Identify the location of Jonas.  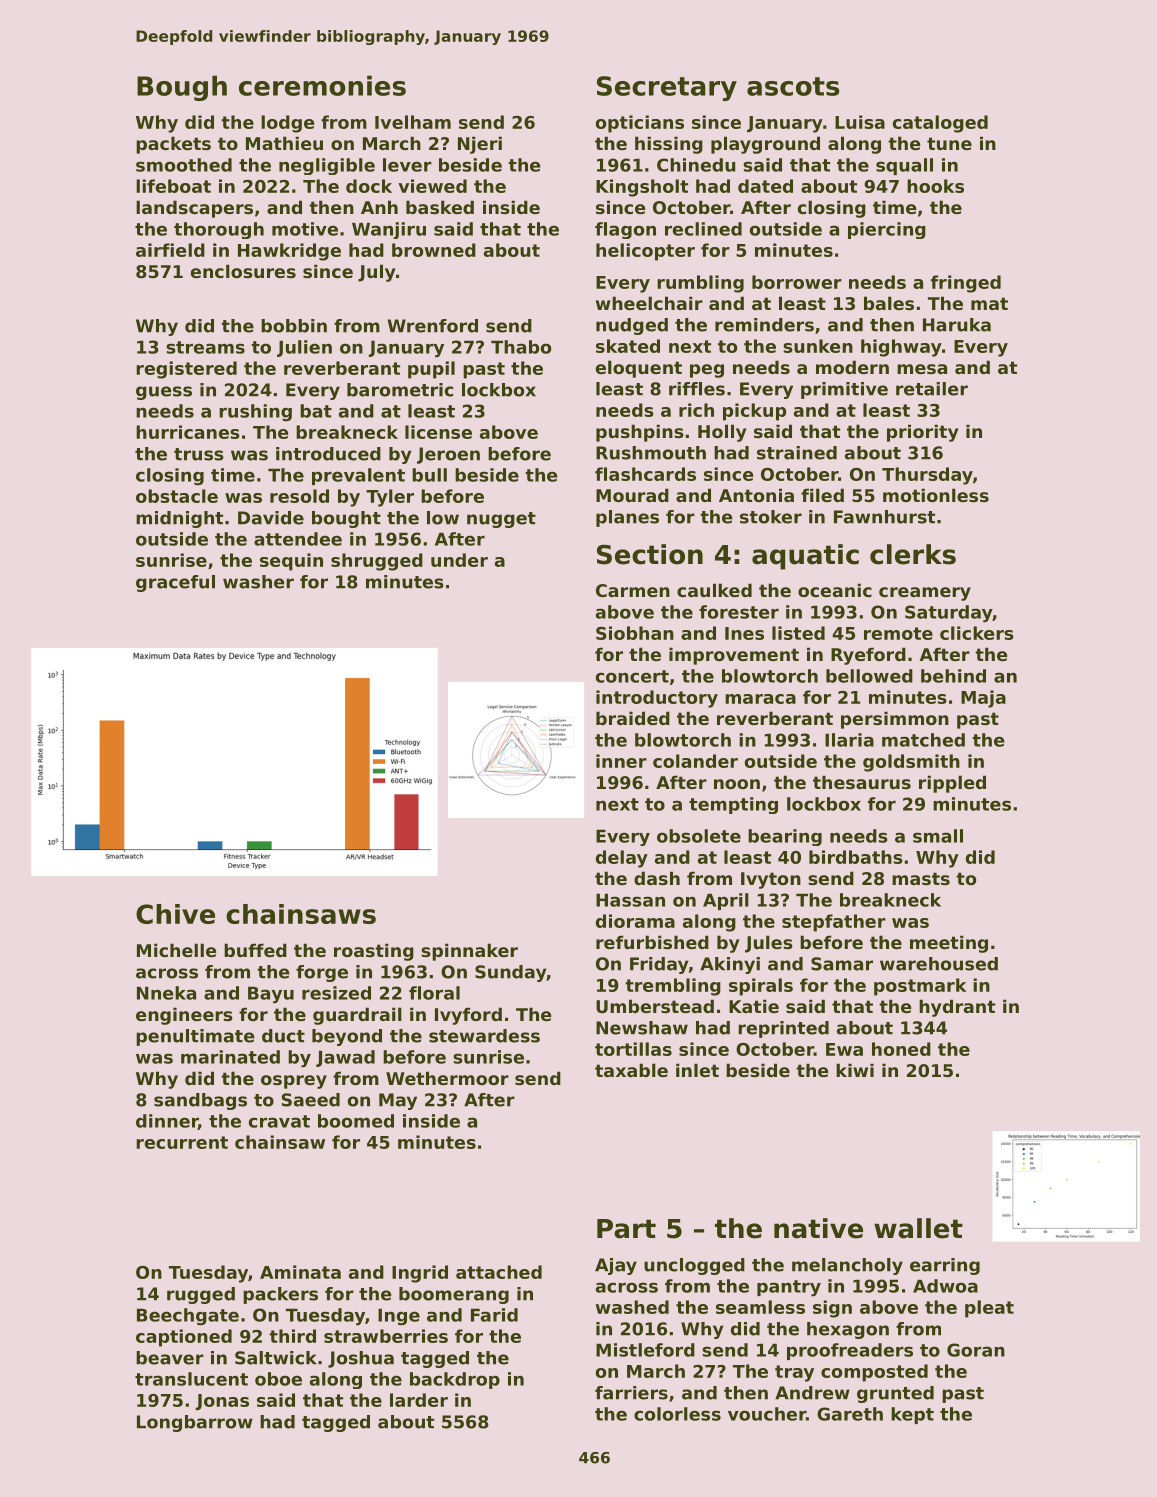
(222, 1402).
